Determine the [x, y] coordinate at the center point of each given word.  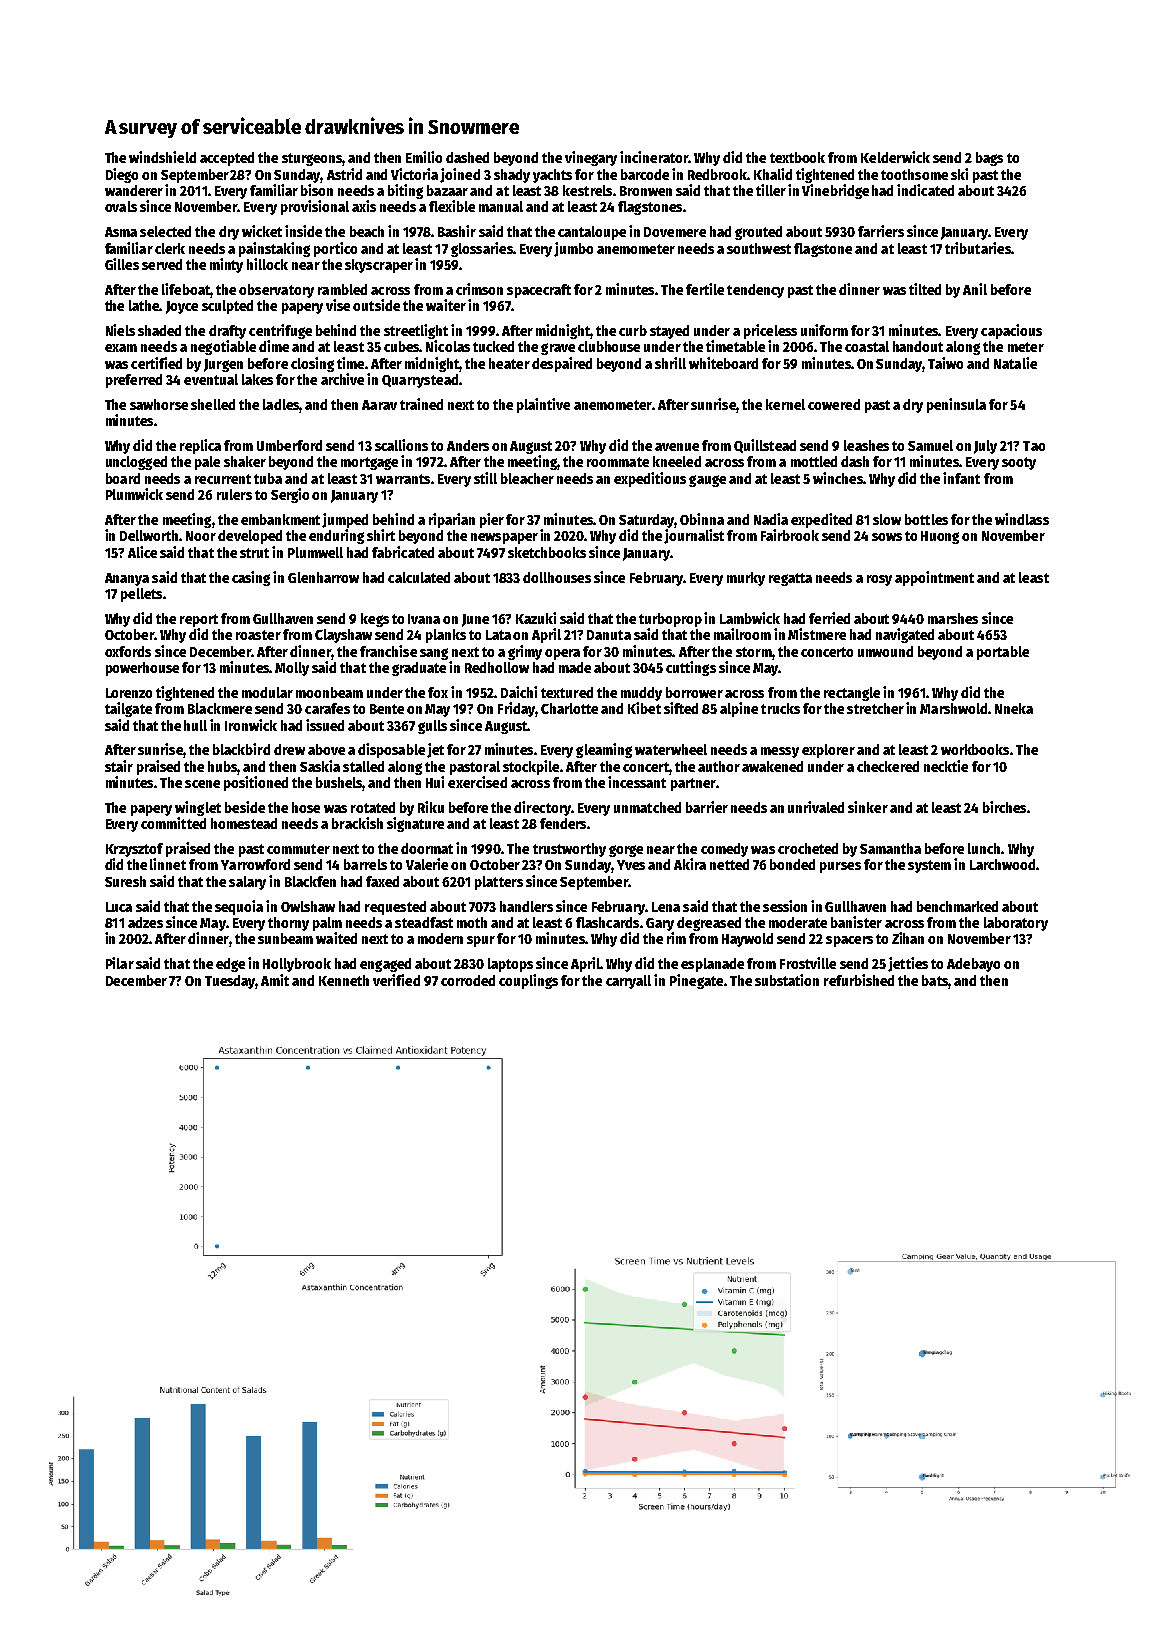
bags [989, 159]
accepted [227, 159]
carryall [628, 982]
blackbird [241, 749]
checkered [888, 766]
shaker [245, 461]
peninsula [956, 405]
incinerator [654, 157]
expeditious [650, 479]
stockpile [531, 767]
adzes [145, 922]
